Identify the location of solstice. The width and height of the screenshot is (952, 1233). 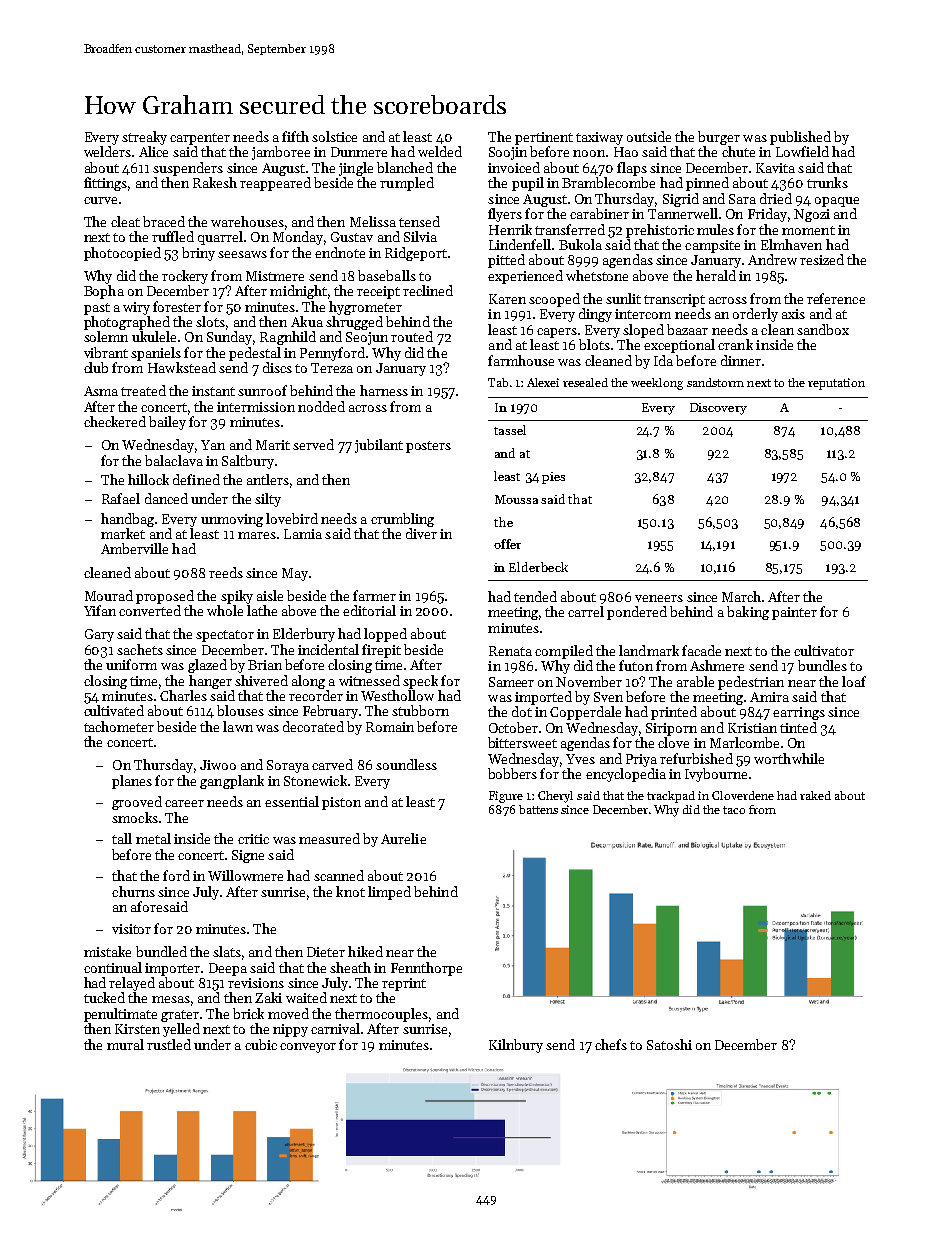
(334, 136).
